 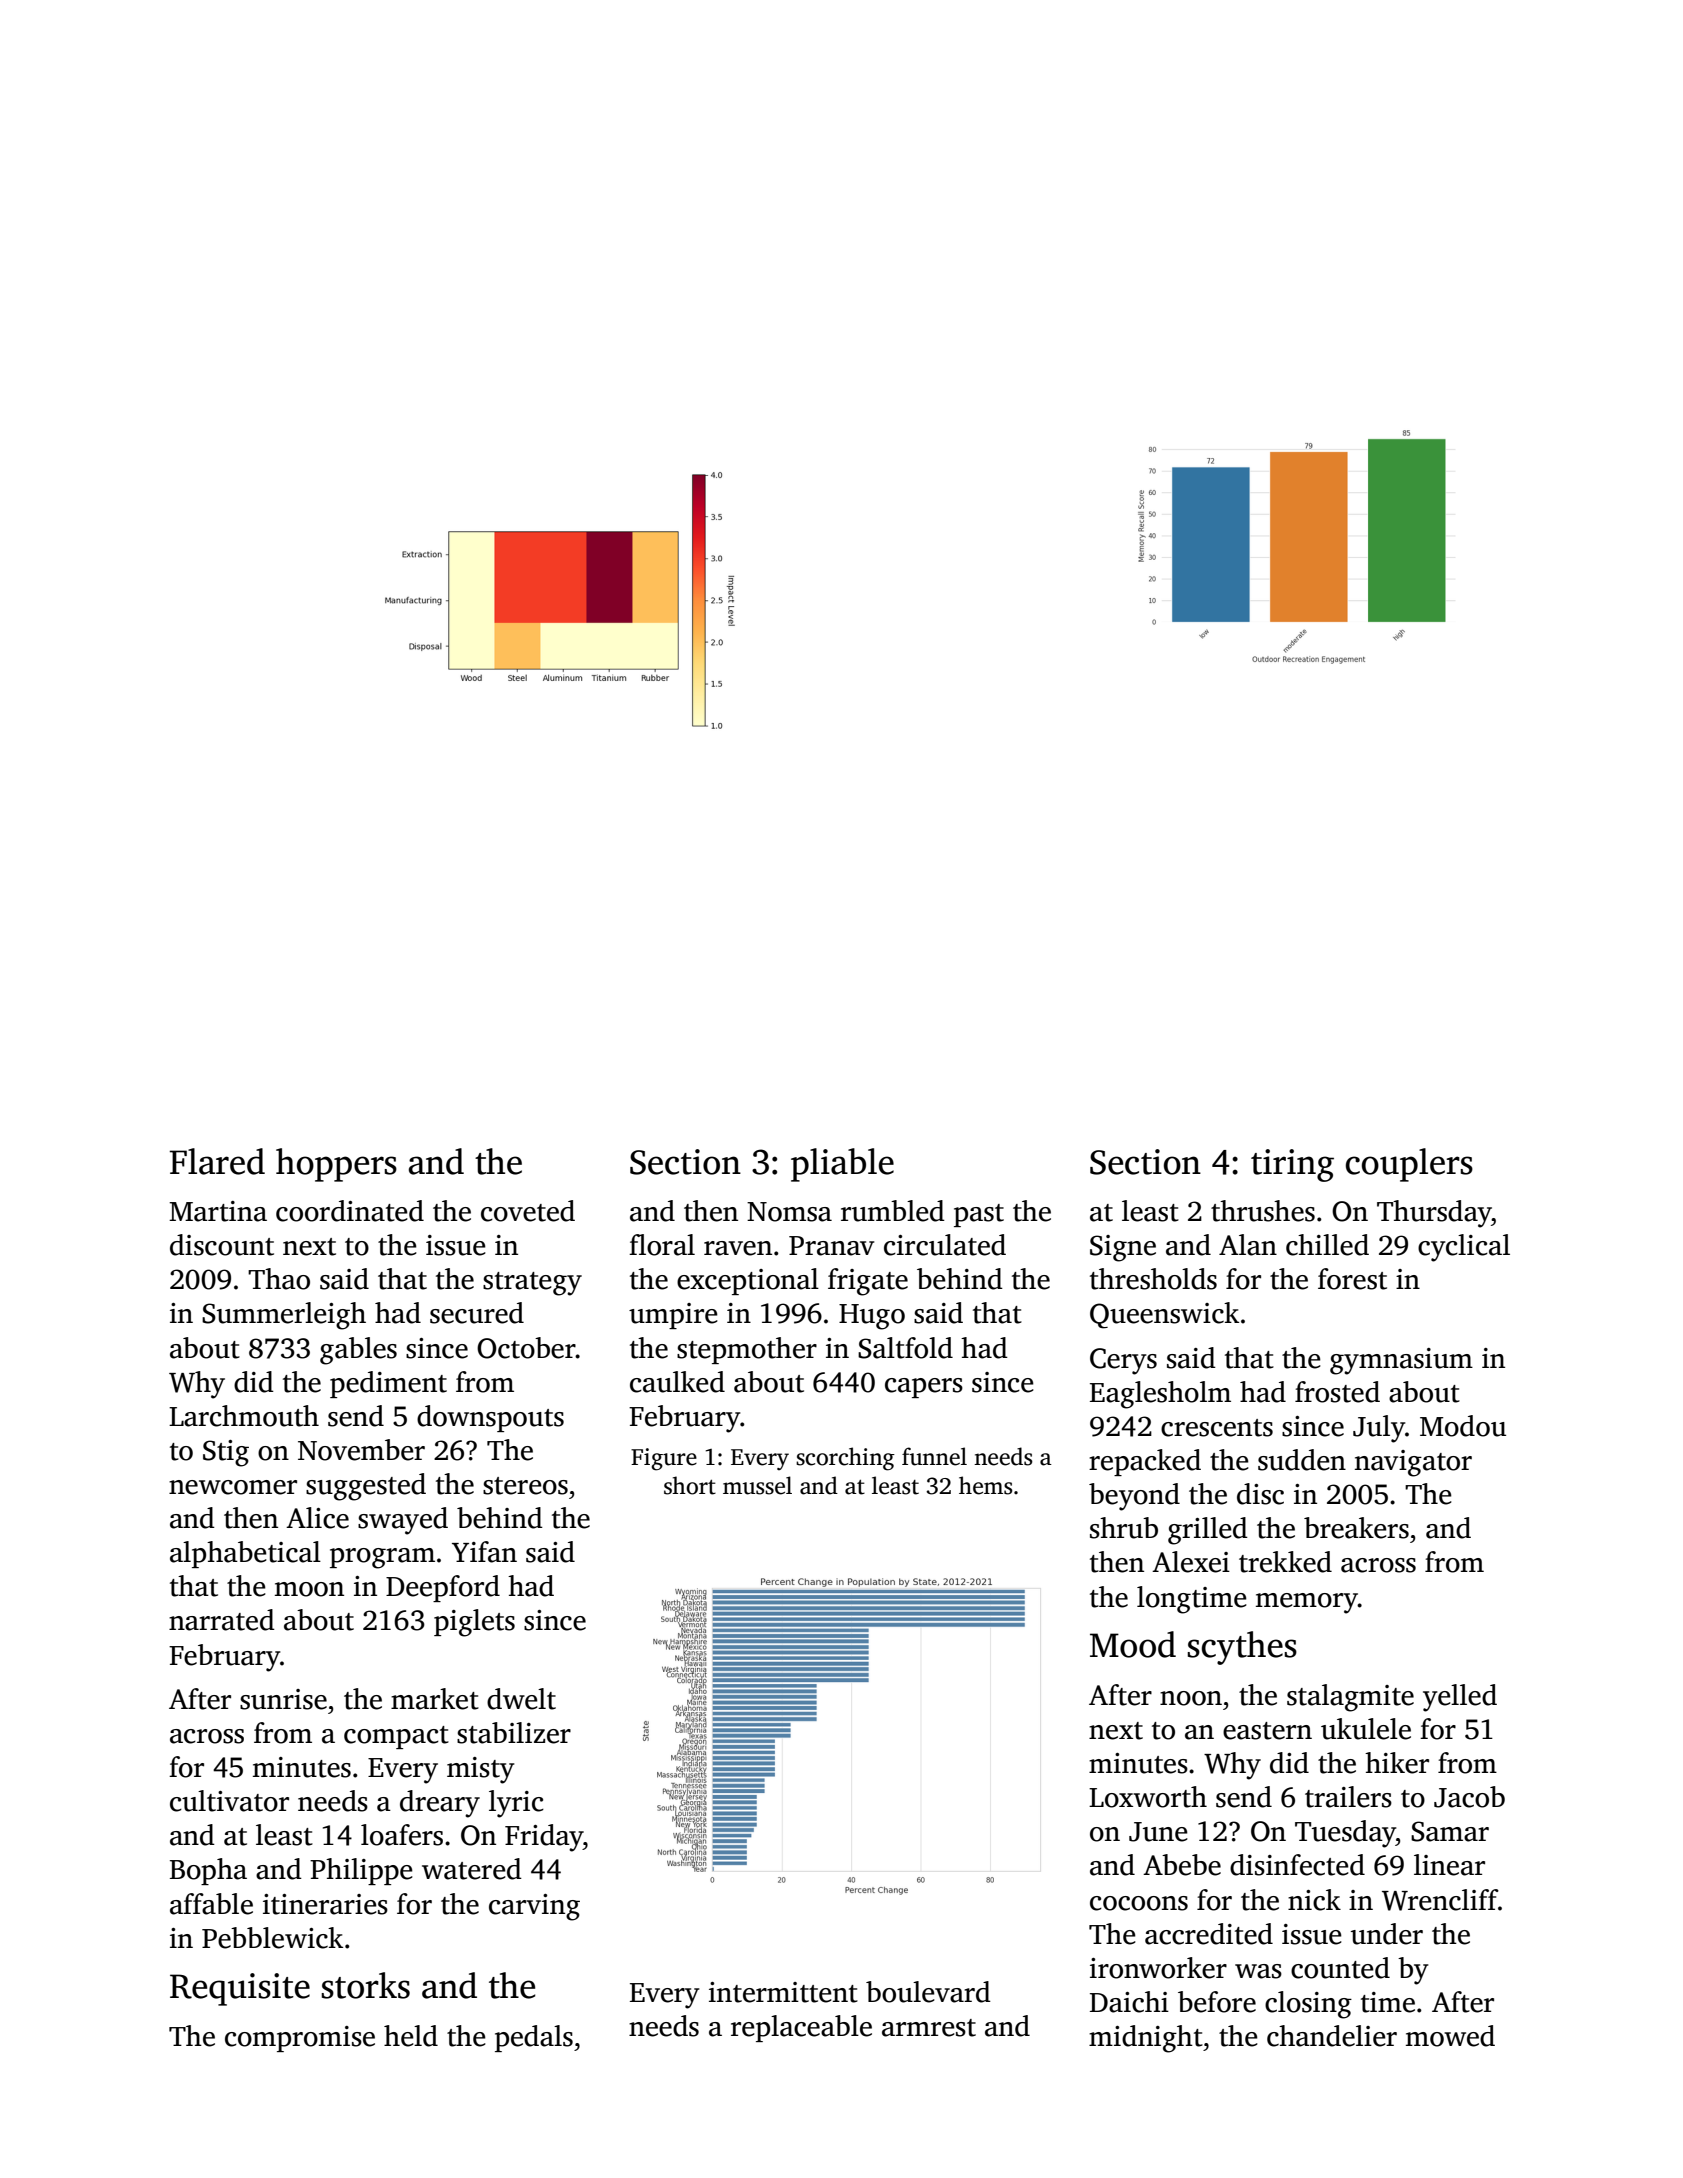 What do you see at coordinates (229, 1801) in the screenshot?
I see `cultivator` at bounding box center [229, 1801].
